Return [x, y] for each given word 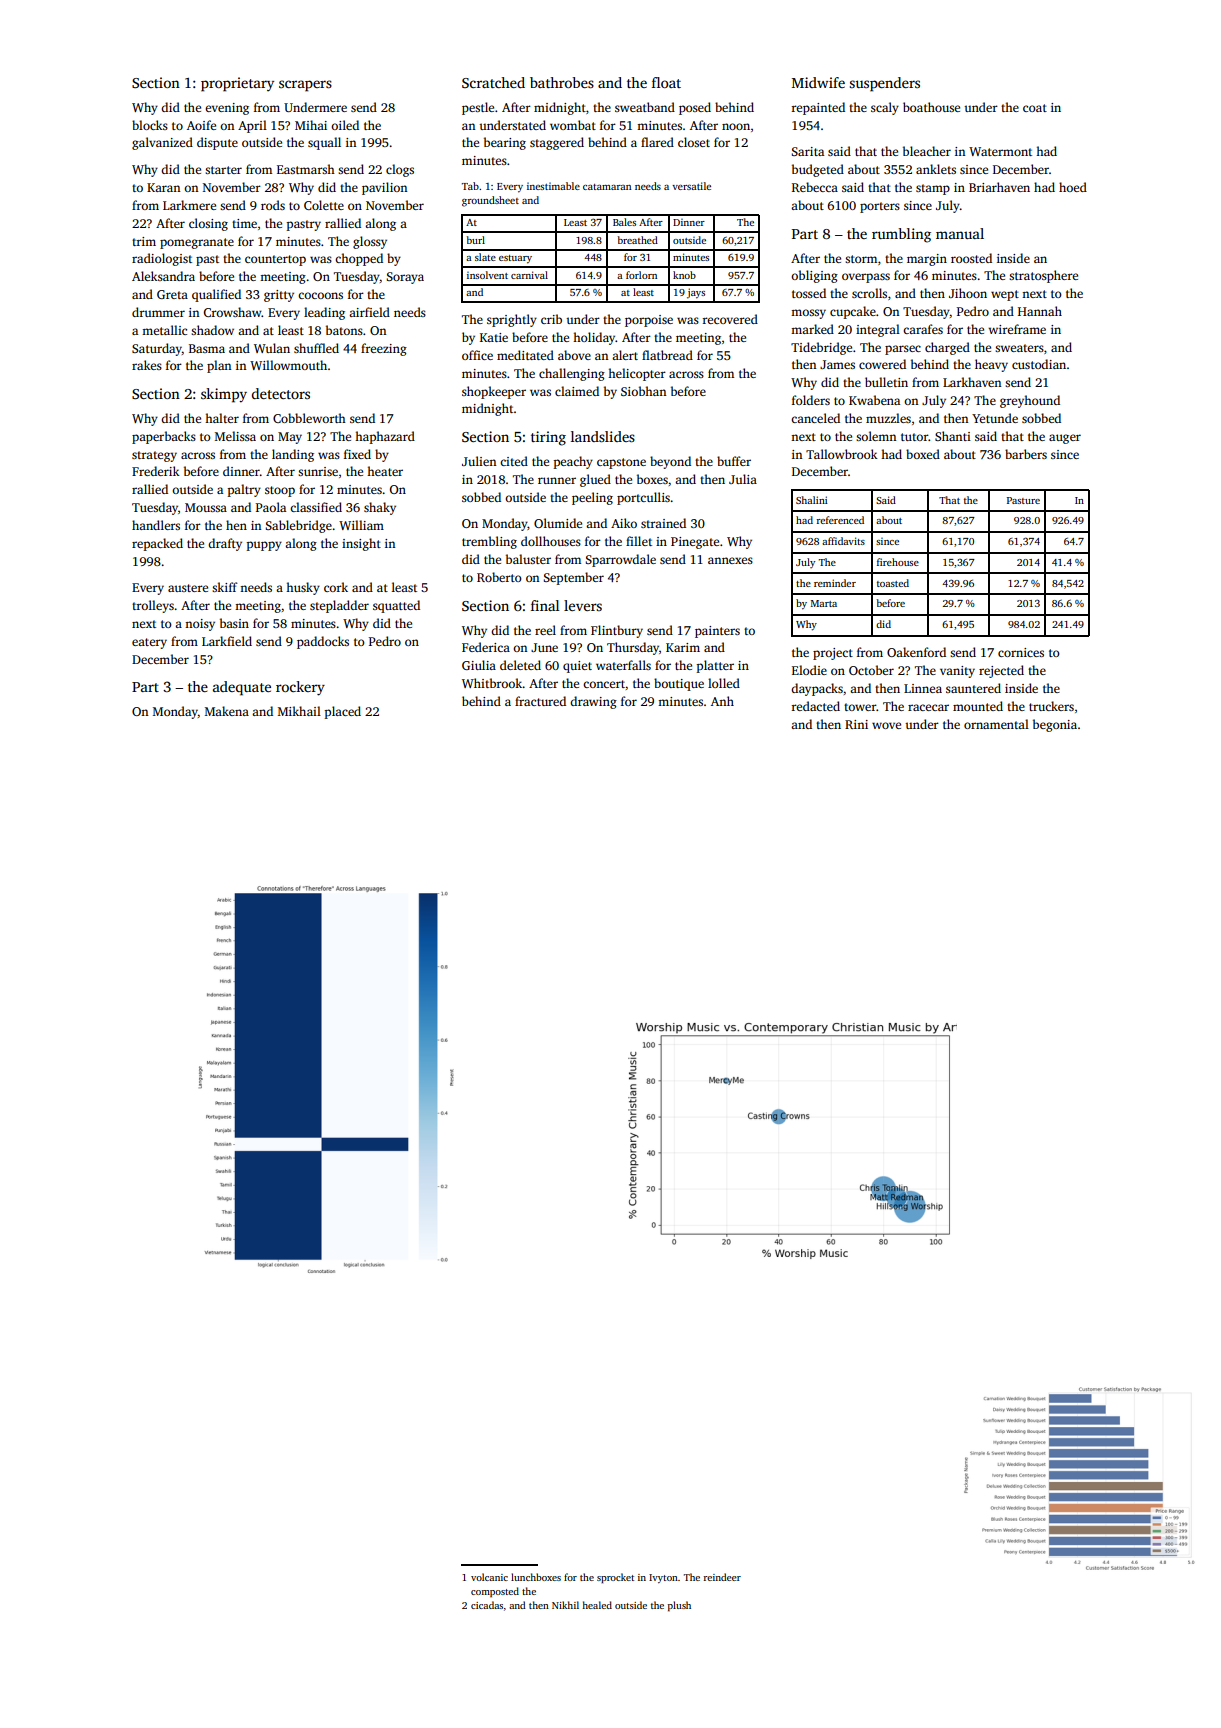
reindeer [722, 1577]
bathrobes [562, 82]
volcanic [489, 1577]
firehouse [898, 562]
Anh [722, 701]
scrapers [305, 86]
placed [343, 712]
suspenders [884, 84]
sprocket [615, 1578]
